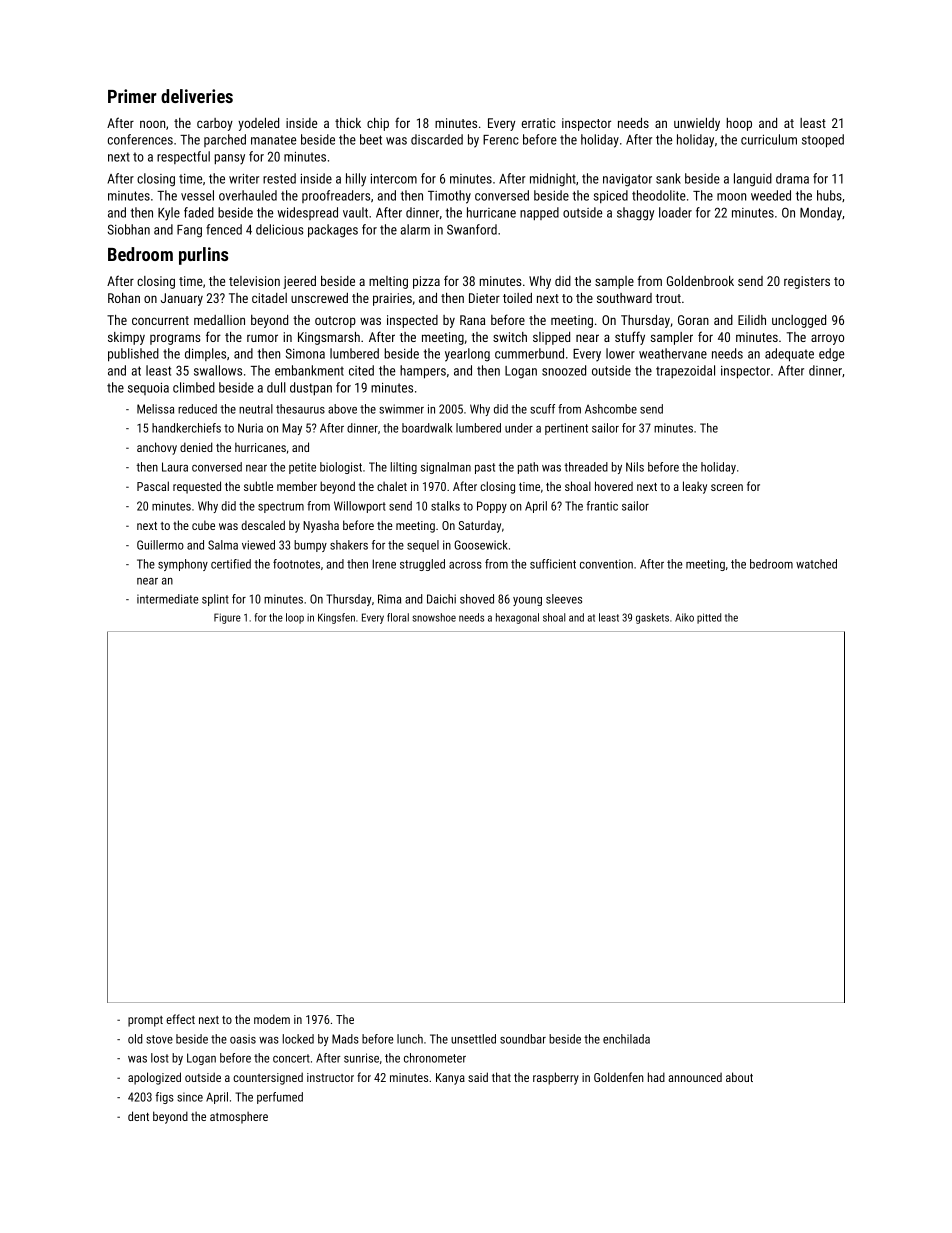 The image size is (952, 1233). Describe the element at coordinates (239, 1117) in the document. I see `atmosphere` at that location.
